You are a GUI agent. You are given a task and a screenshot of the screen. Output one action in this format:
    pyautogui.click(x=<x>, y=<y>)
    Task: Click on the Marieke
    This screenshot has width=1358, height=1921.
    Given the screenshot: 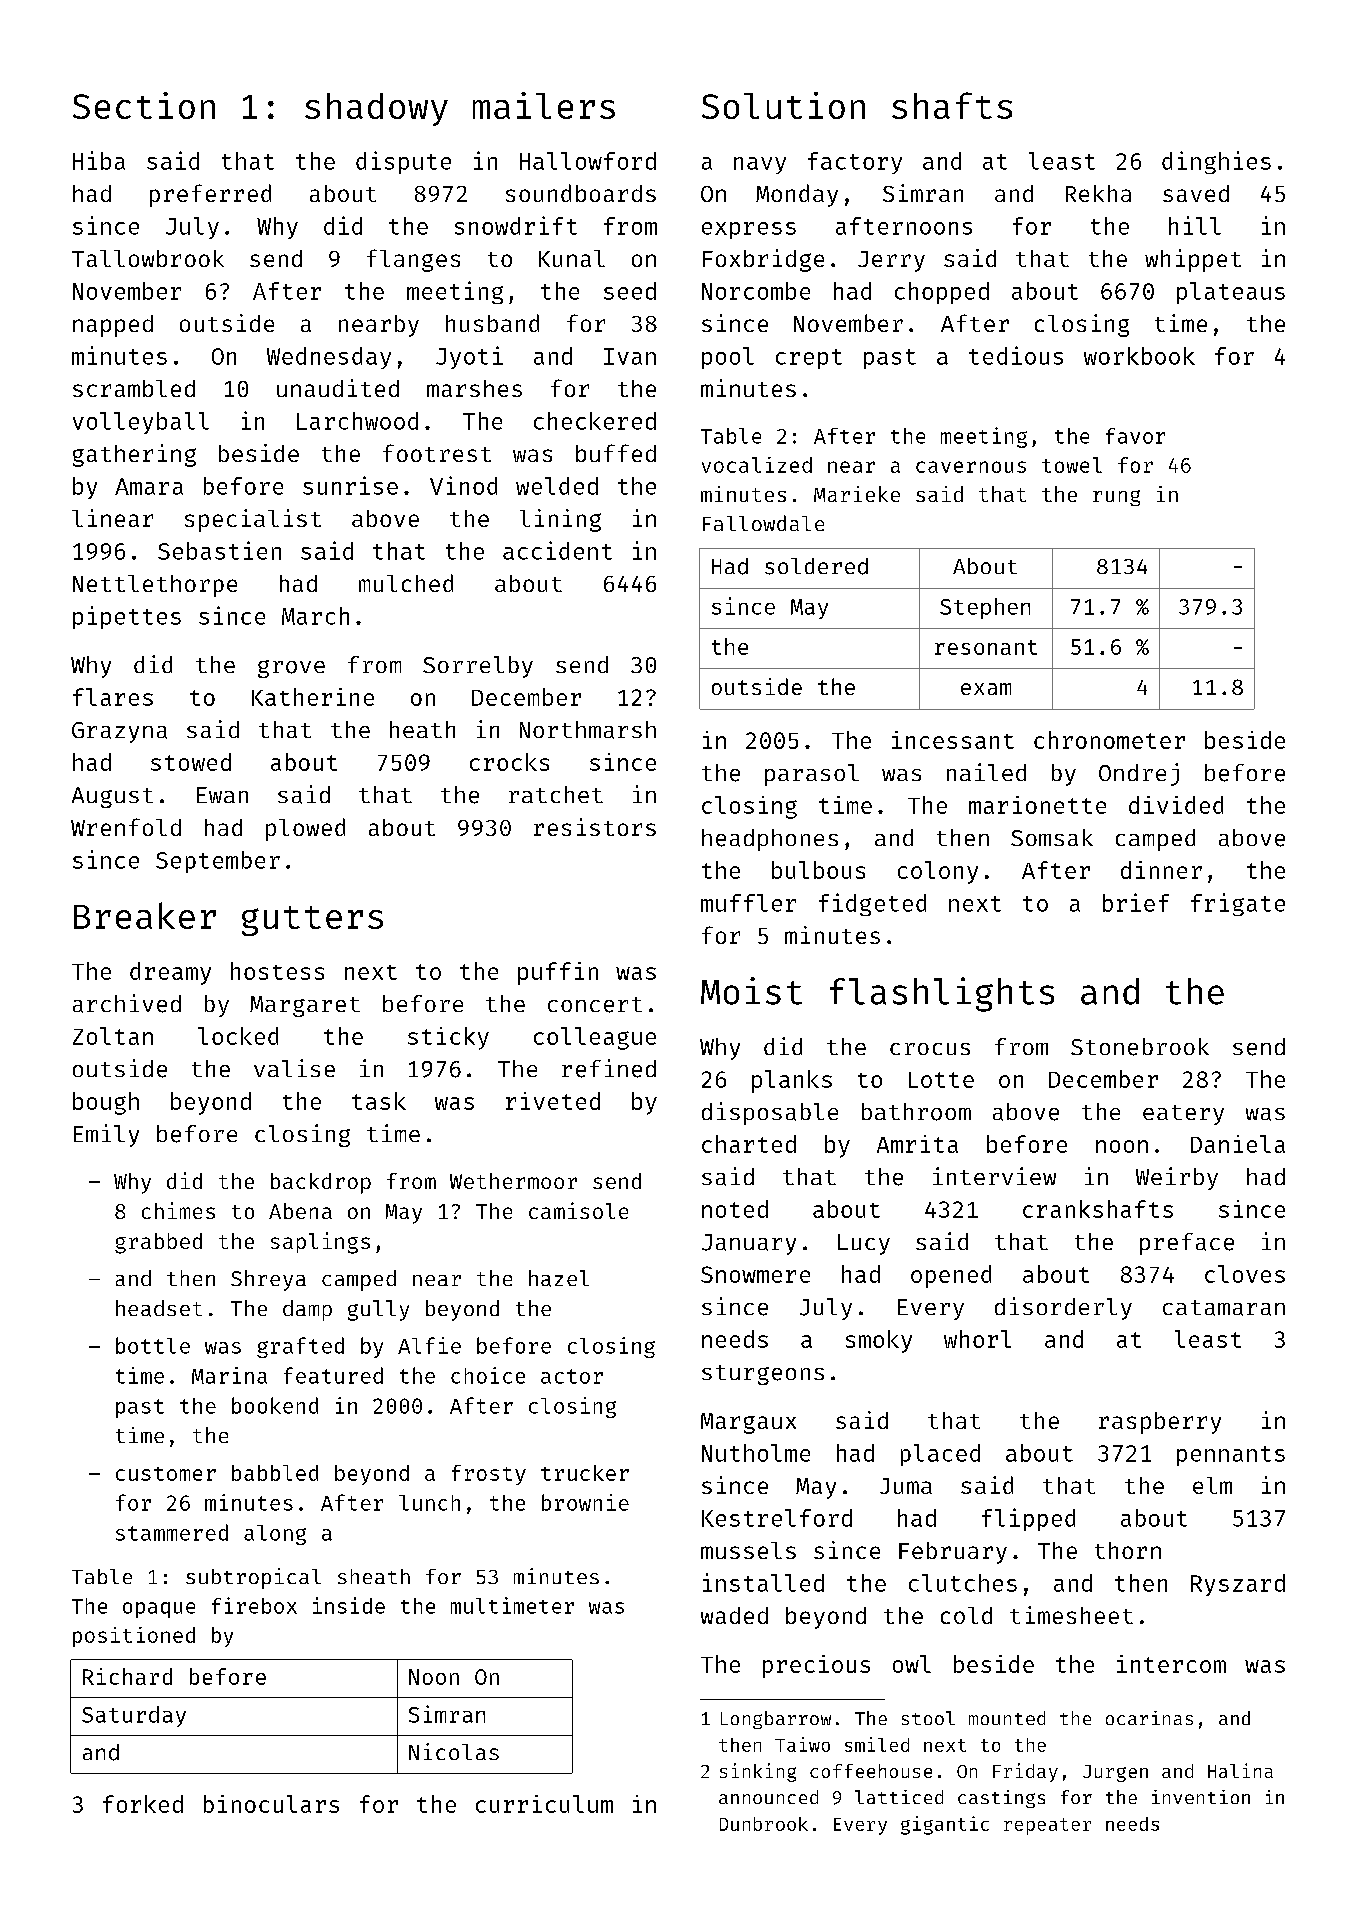 What is the action you would take?
    pyautogui.click(x=857, y=494)
